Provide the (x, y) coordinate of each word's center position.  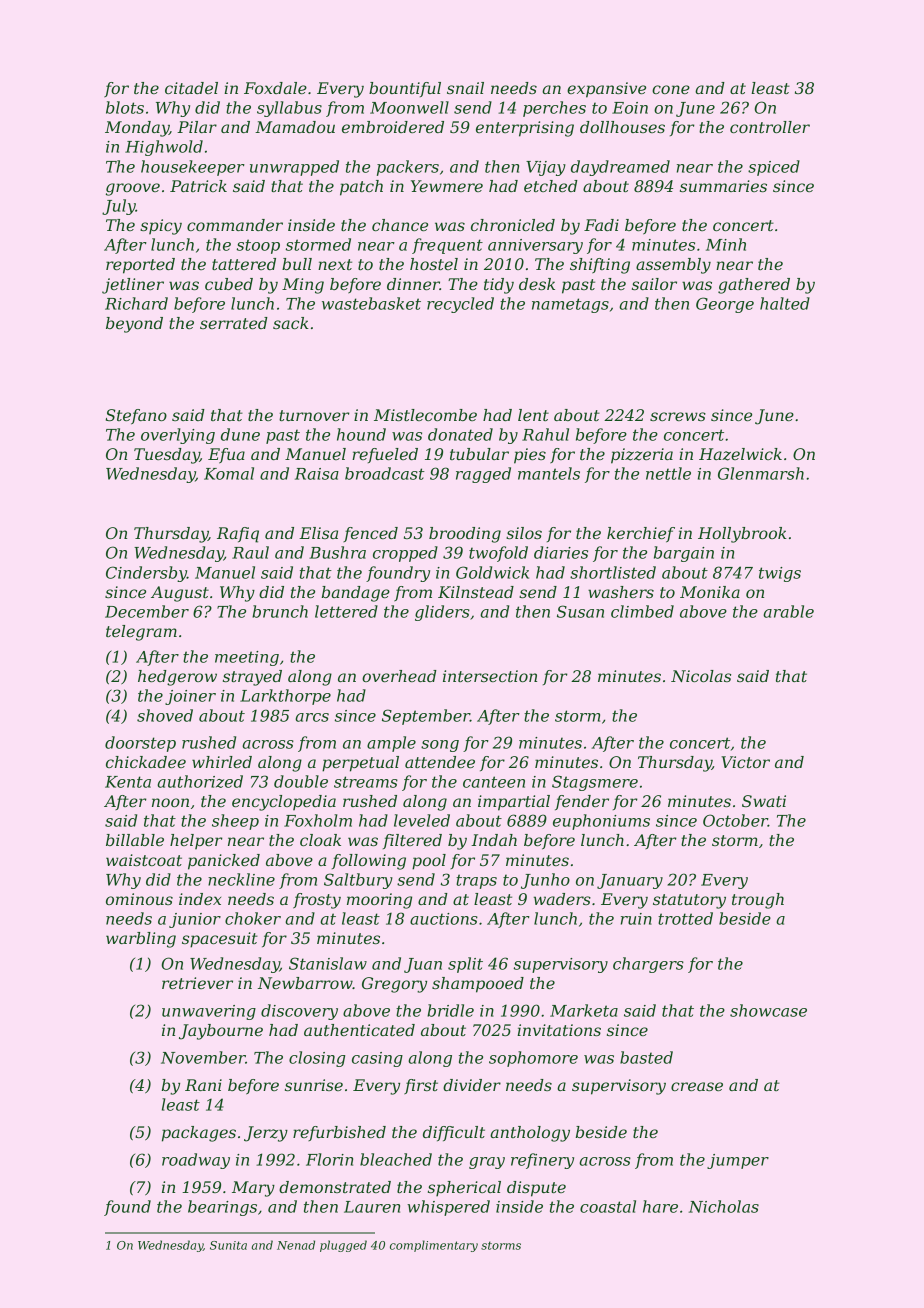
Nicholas (724, 1206)
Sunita (228, 1245)
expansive (606, 90)
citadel (191, 88)
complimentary (434, 1246)
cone (671, 89)
